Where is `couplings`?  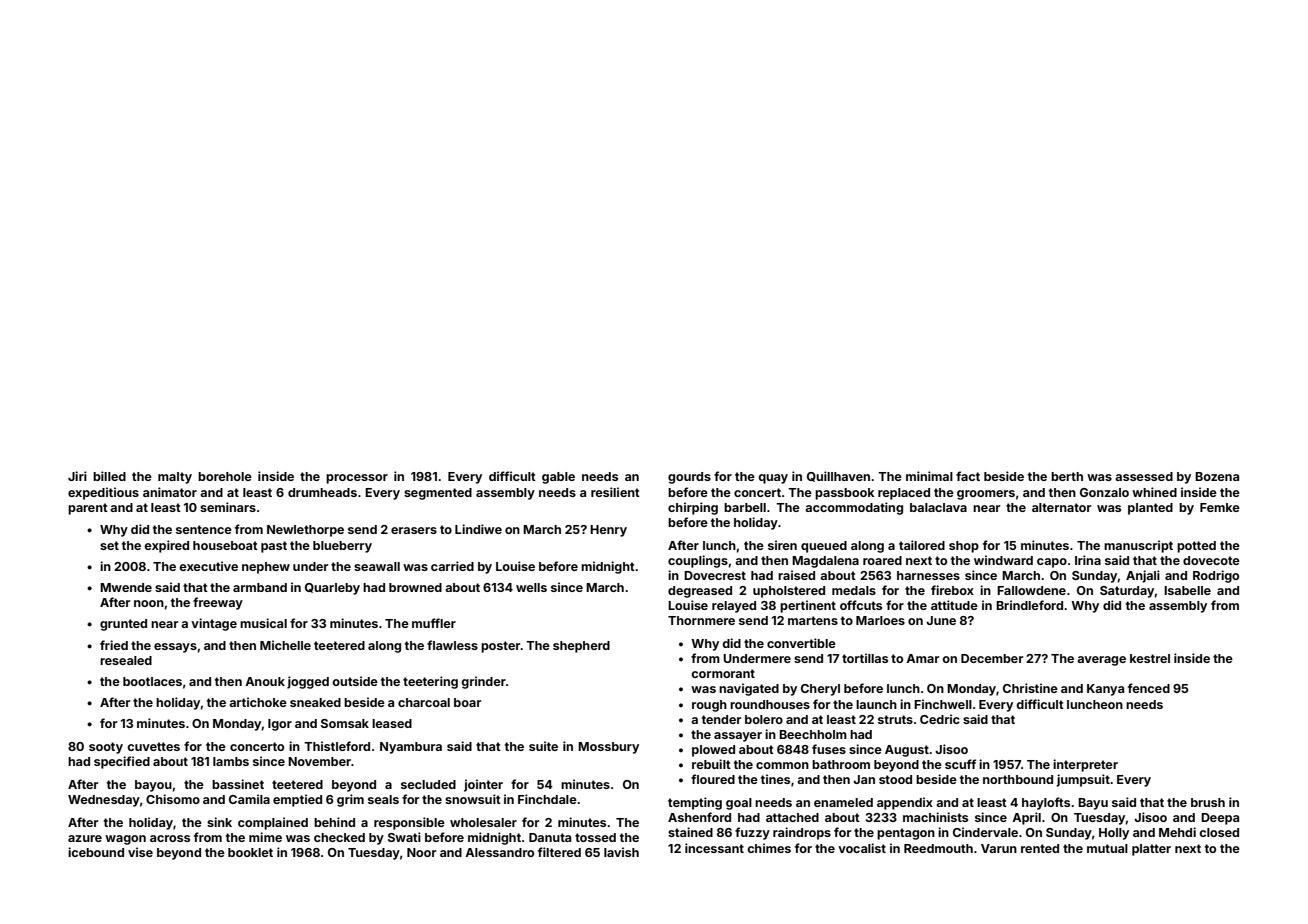 couplings is located at coordinates (698, 561).
